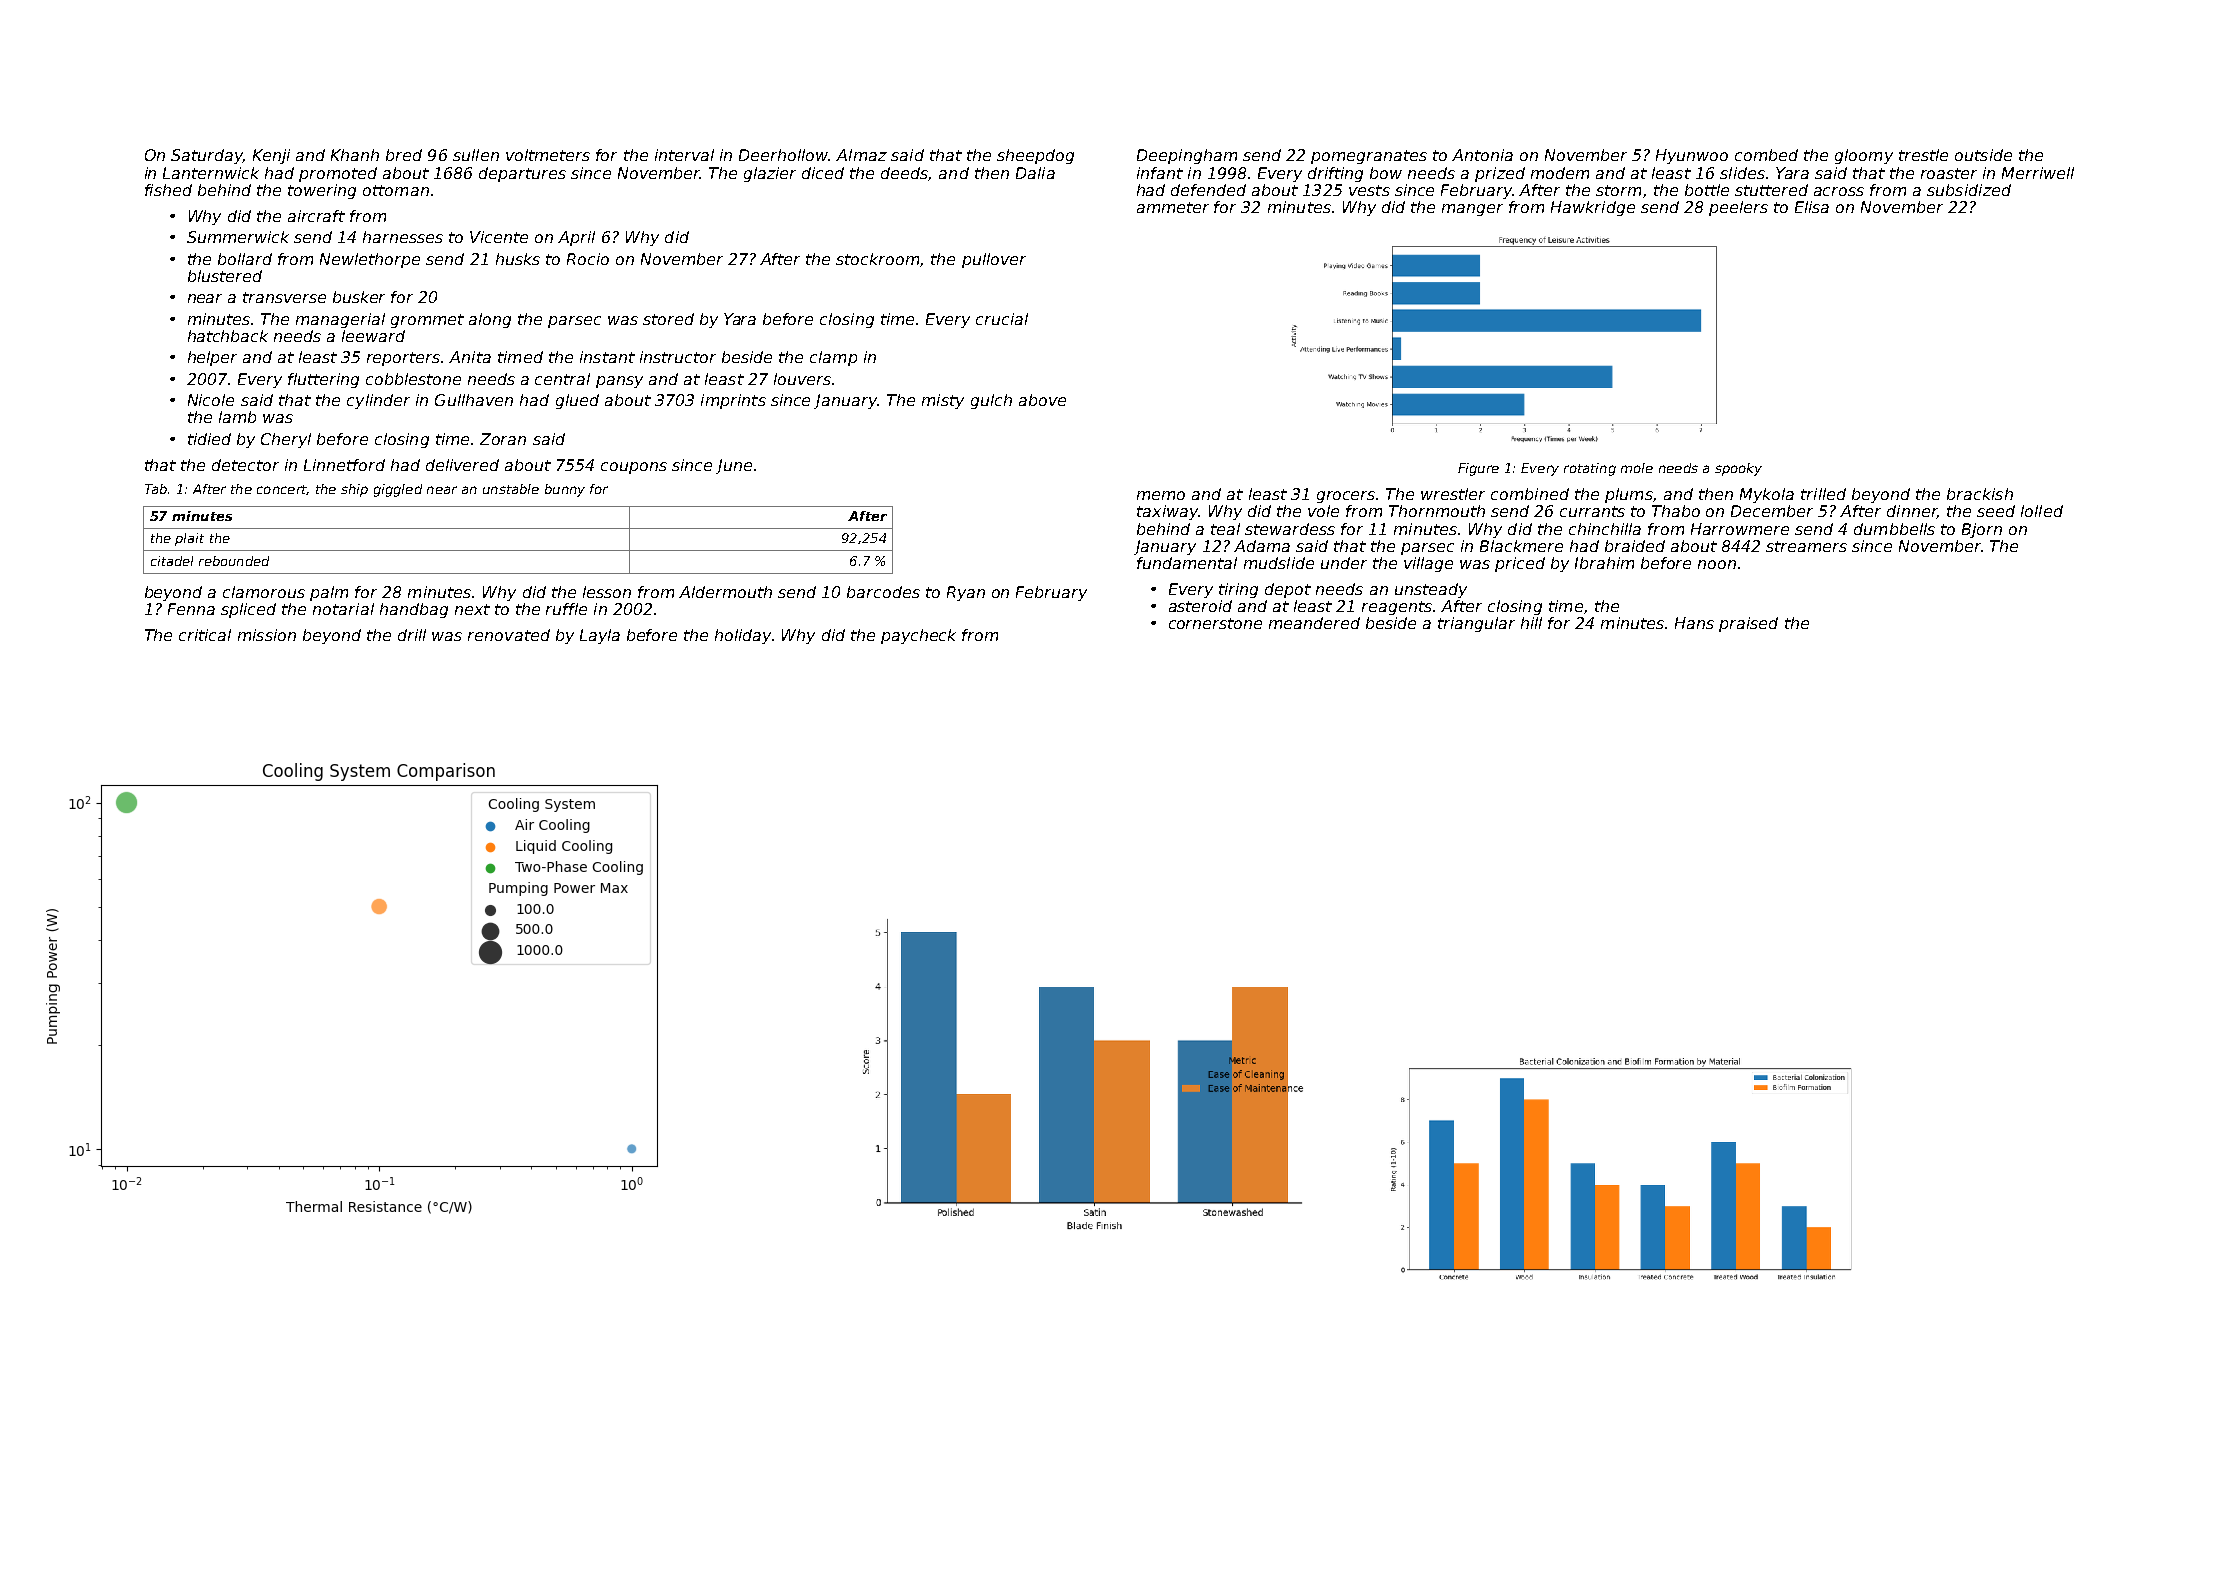 The image size is (2227, 1575). I want to click on critical, so click(205, 635).
